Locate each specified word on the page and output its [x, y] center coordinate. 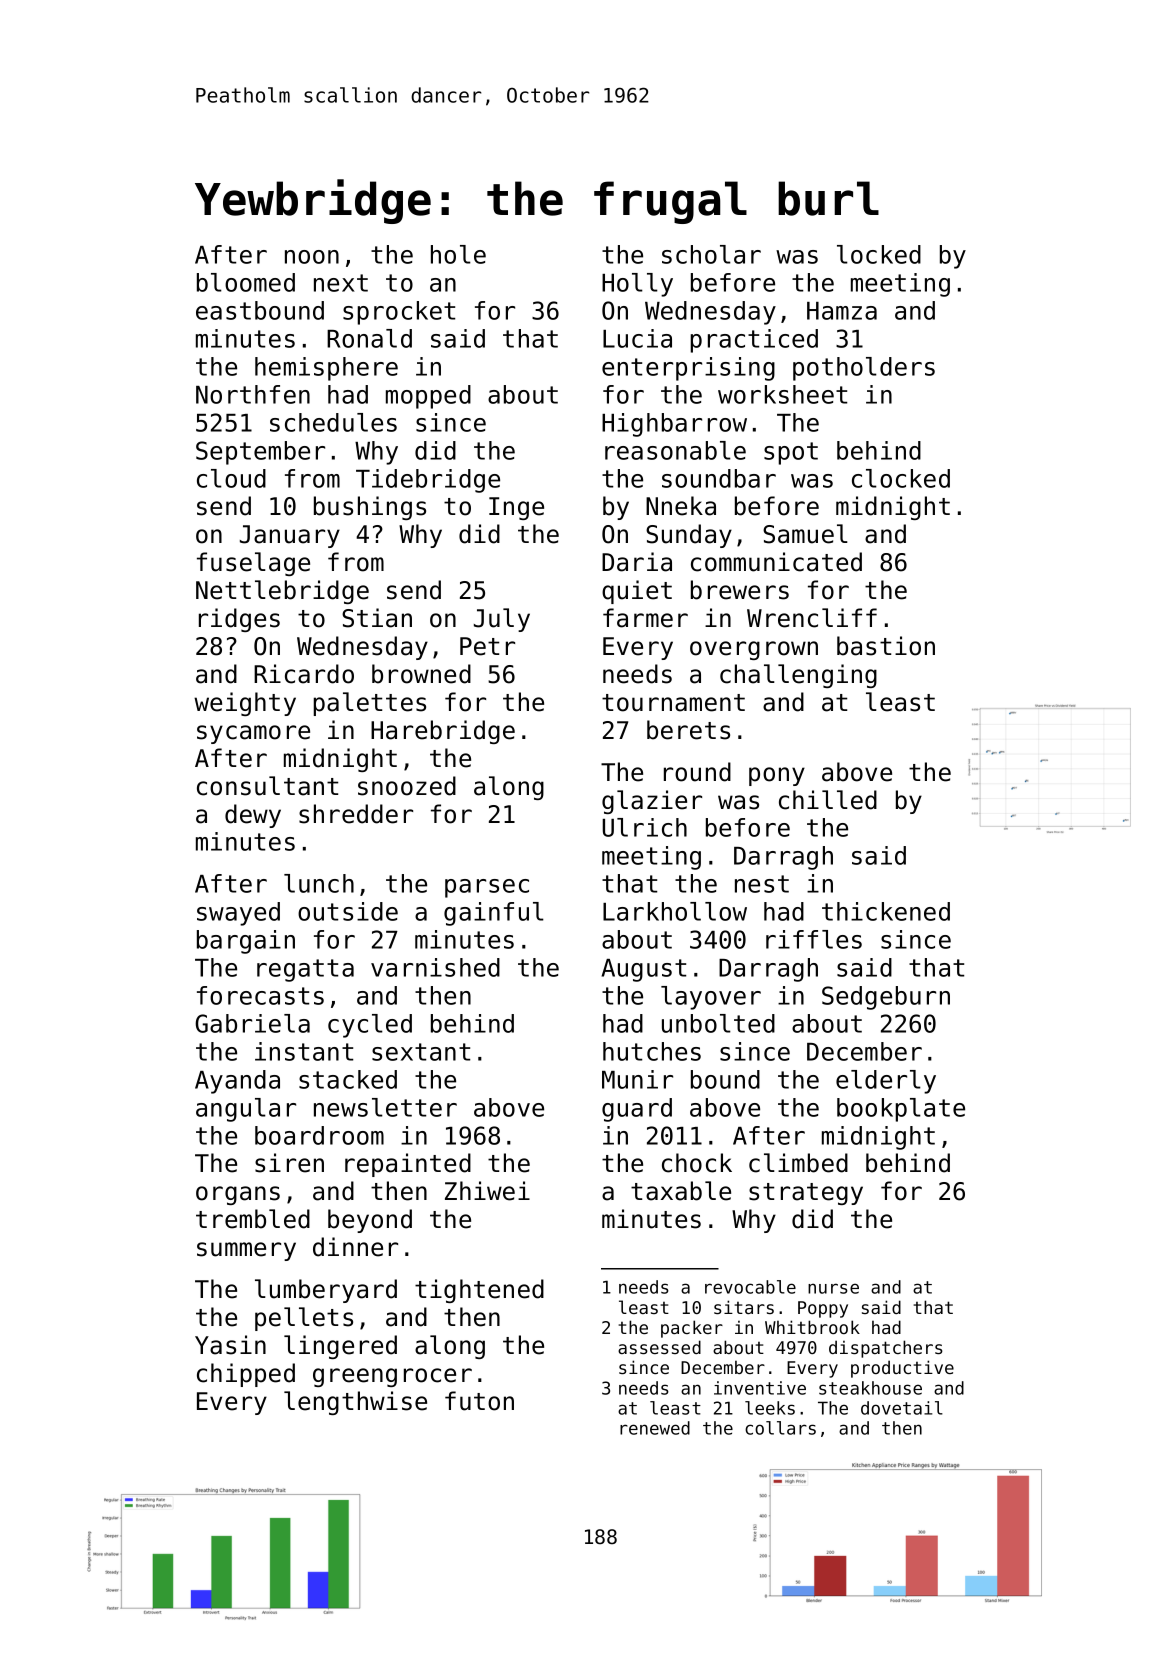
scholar [711, 254]
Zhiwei [487, 1191]
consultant [267, 786]
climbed [798, 1163]
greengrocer [392, 1377]
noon [312, 257]
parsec [487, 888]
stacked [348, 1079]
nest [762, 884]
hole [458, 254]
